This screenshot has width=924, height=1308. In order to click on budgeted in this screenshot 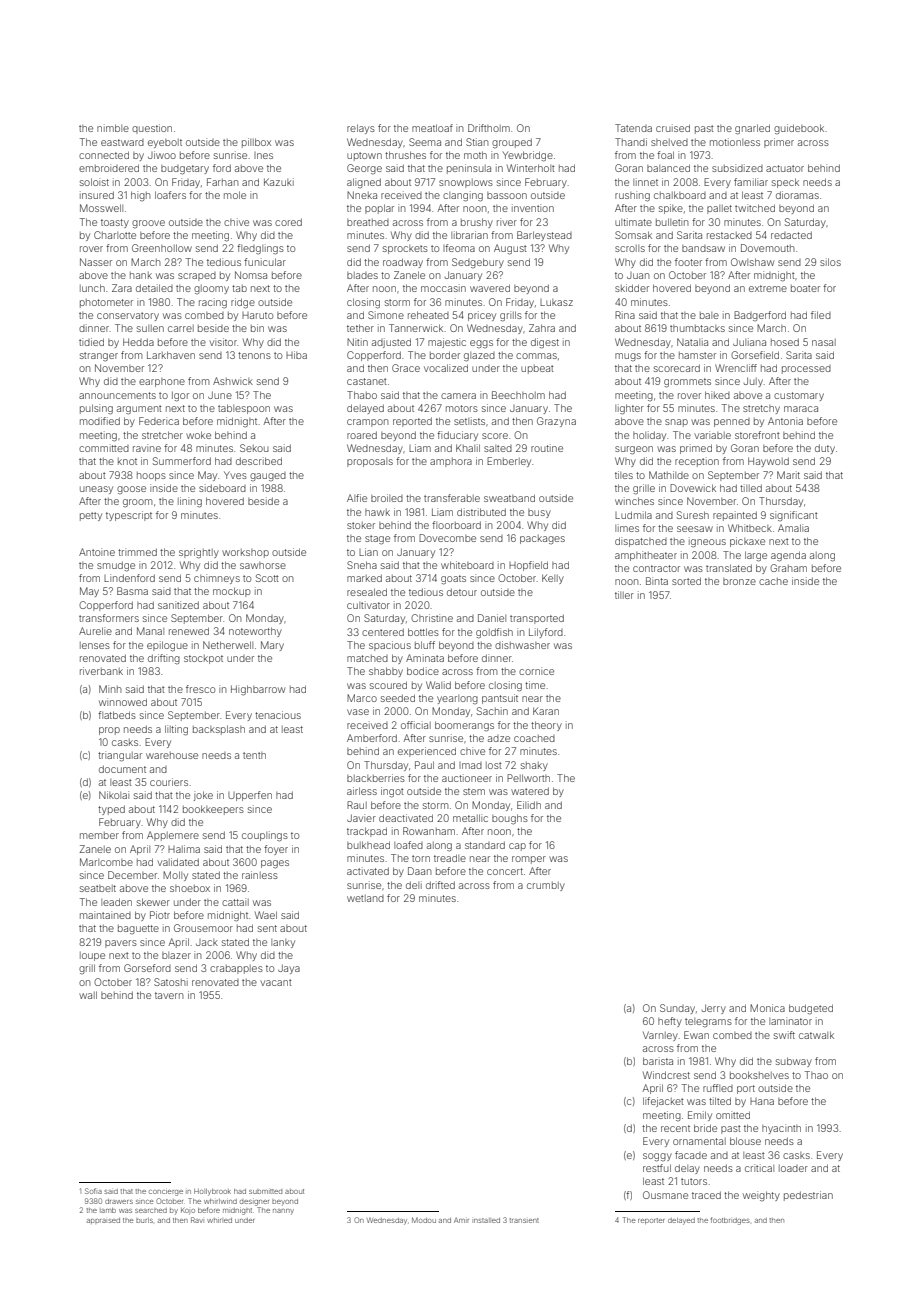, I will do `click(811, 1009)`.
